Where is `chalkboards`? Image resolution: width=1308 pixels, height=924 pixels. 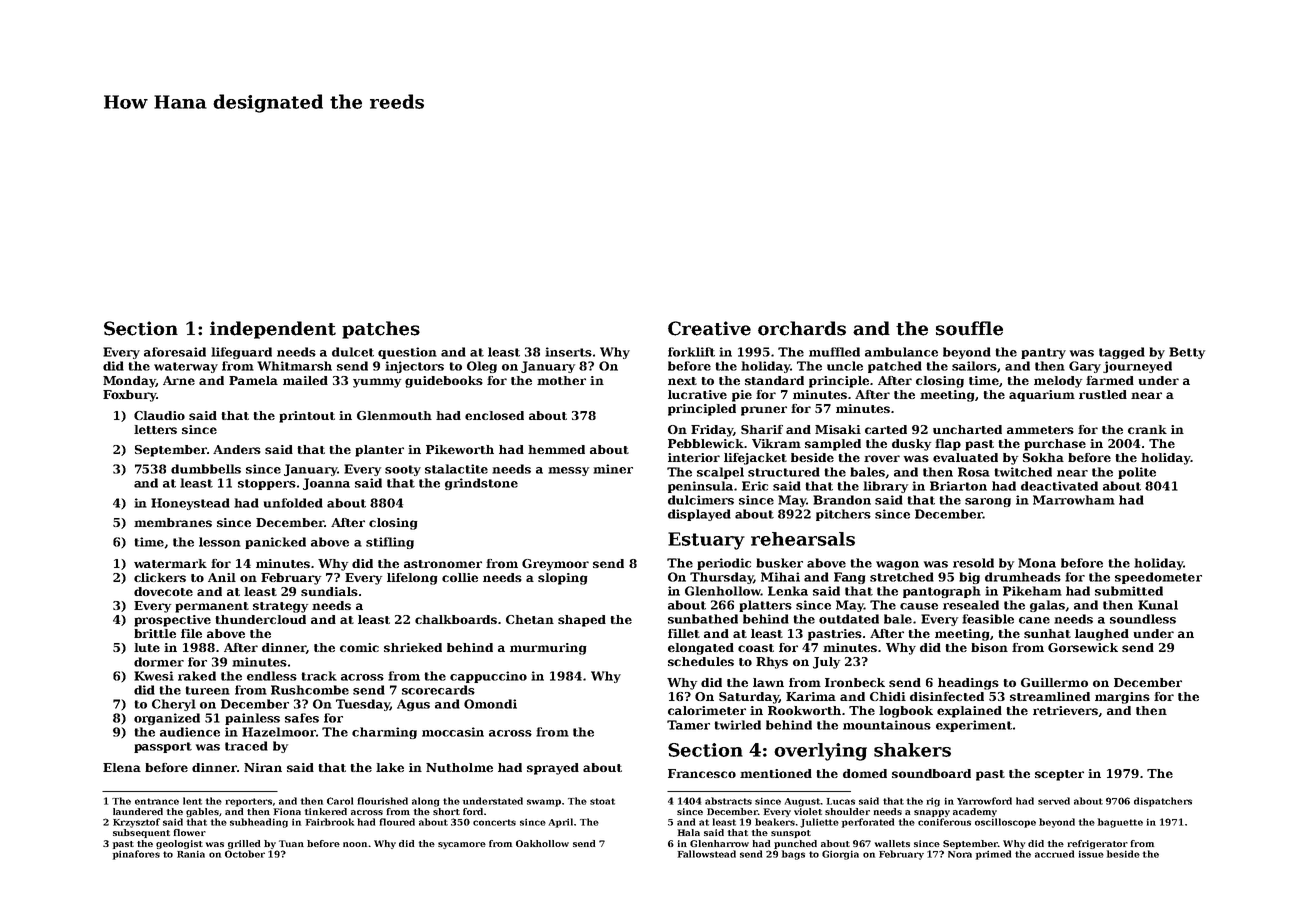
chalkboards is located at coordinates (456, 619).
